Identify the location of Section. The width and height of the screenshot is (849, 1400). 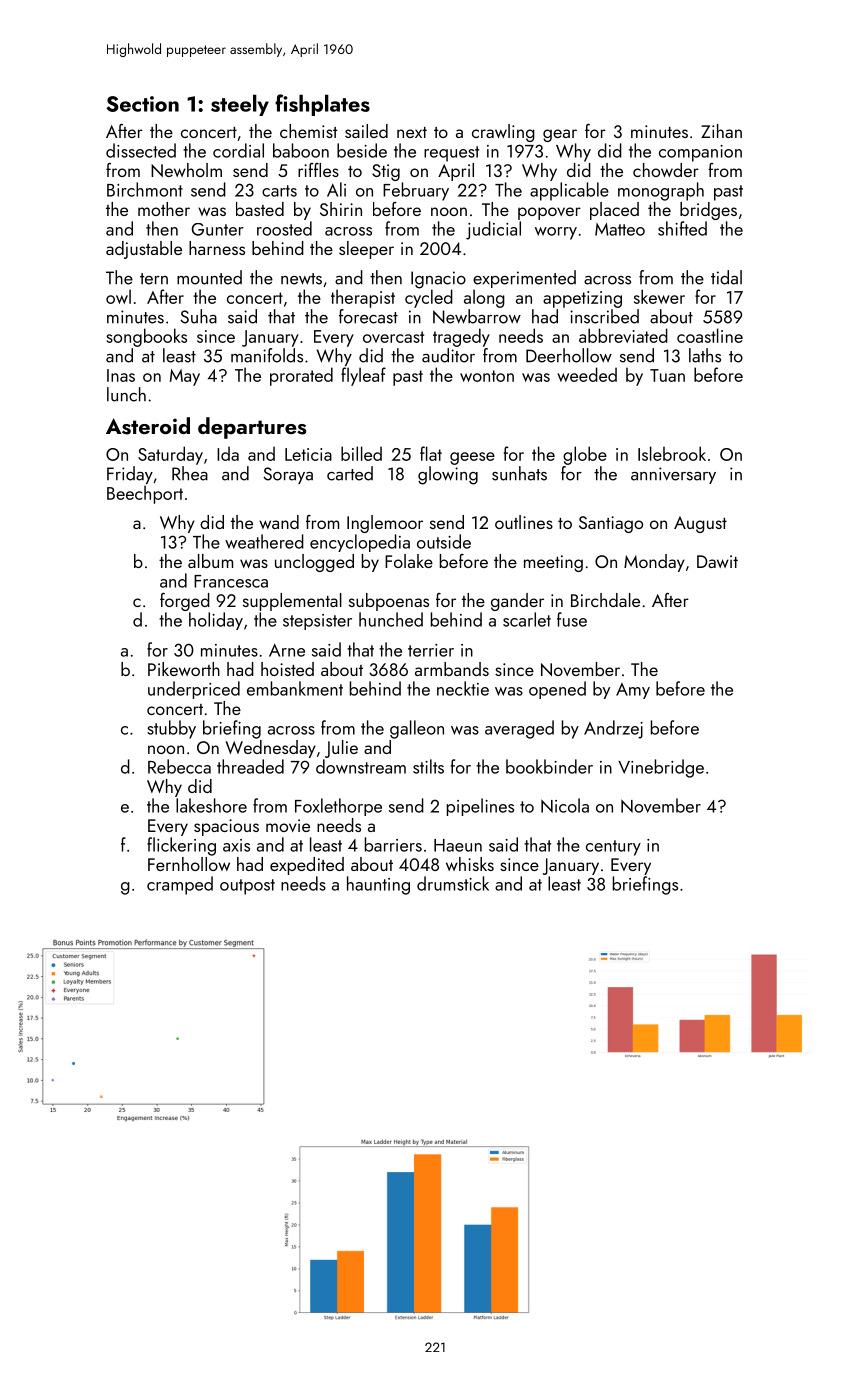
(142, 104).
